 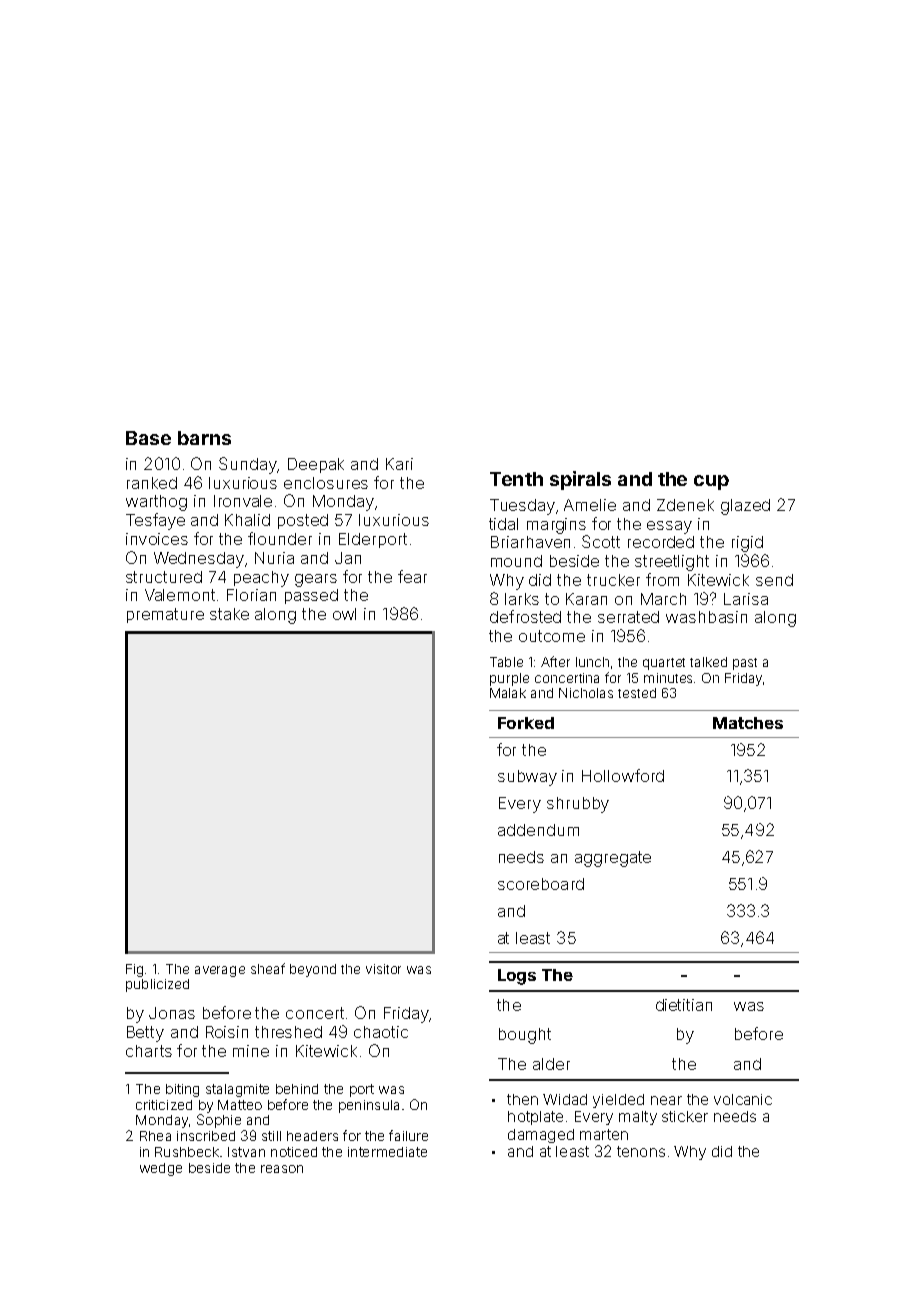 What do you see at coordinates (711, 482) in the screenshot?
I see `cup` at bounding box center [711, 482].
